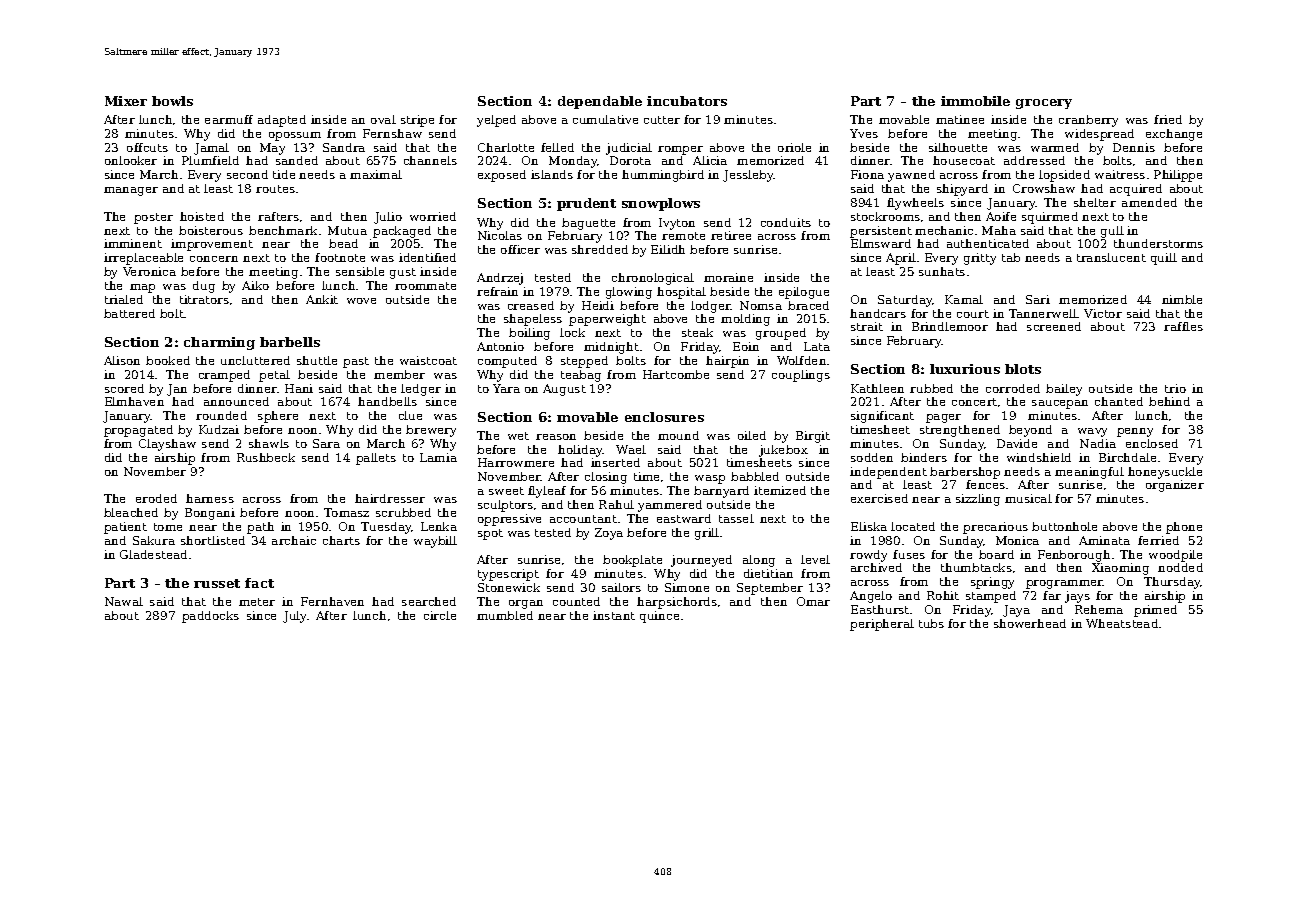 This image has width=1308, height=924. Describe the element at coordinates (210, 160) in the image. I see `Plumfield` at that location.
